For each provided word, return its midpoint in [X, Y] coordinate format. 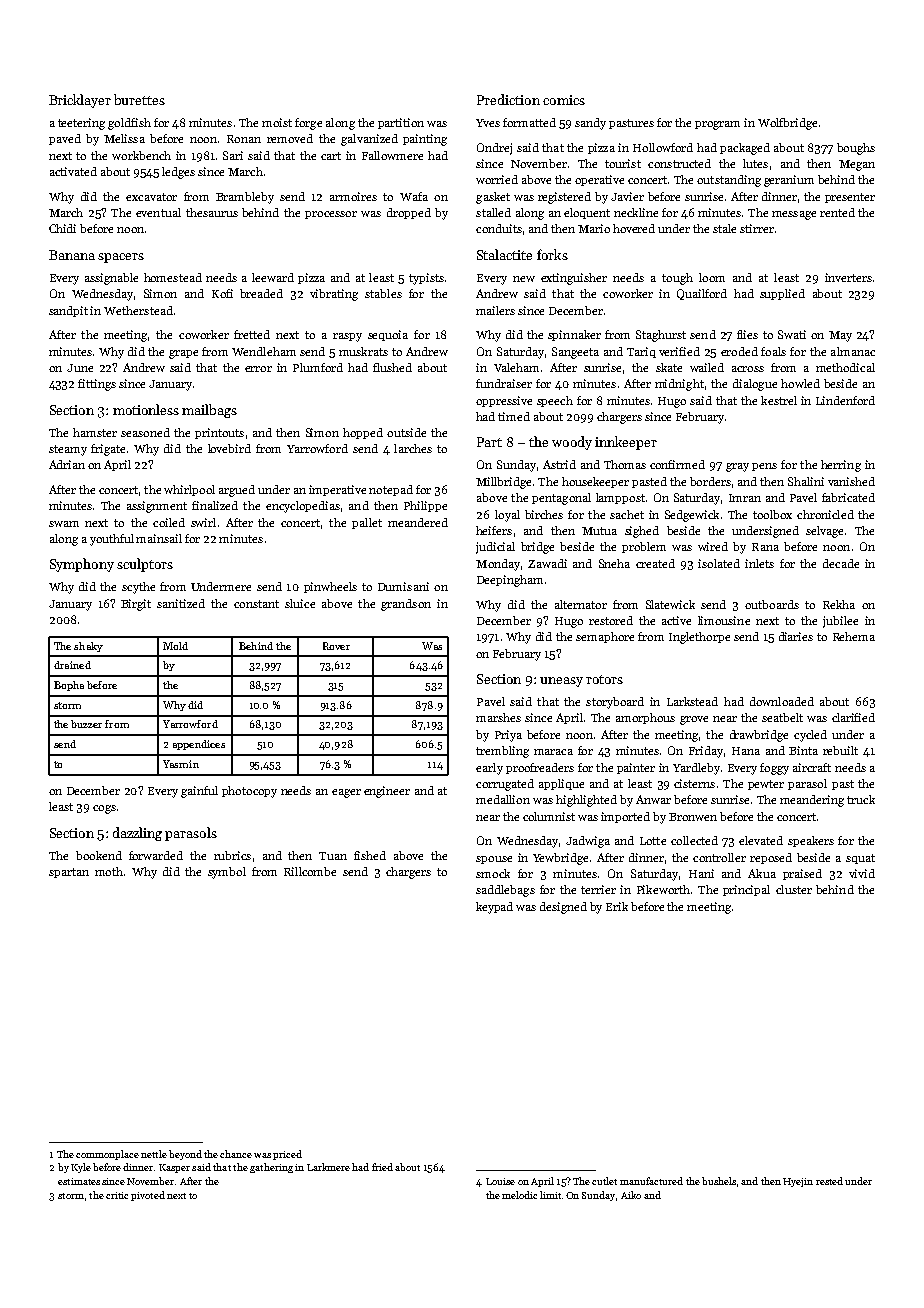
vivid [862, 873]
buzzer [86, 724]
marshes [498, 717]
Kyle [81, 1168]
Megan [857, 165]
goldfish [129, 124]
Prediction [508, 99]
